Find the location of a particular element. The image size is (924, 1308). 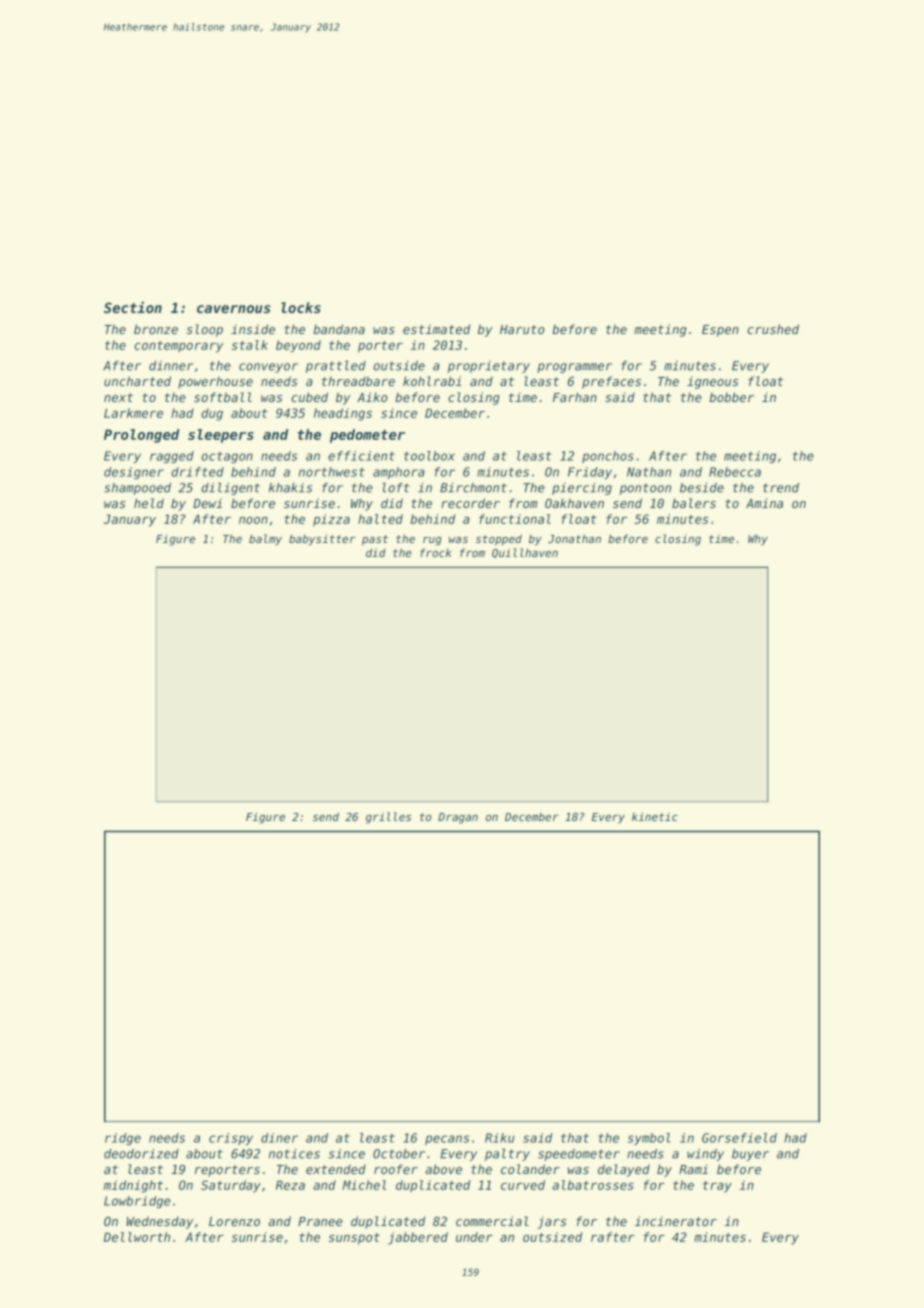

kinetic is located at coordinates (655, 816).
